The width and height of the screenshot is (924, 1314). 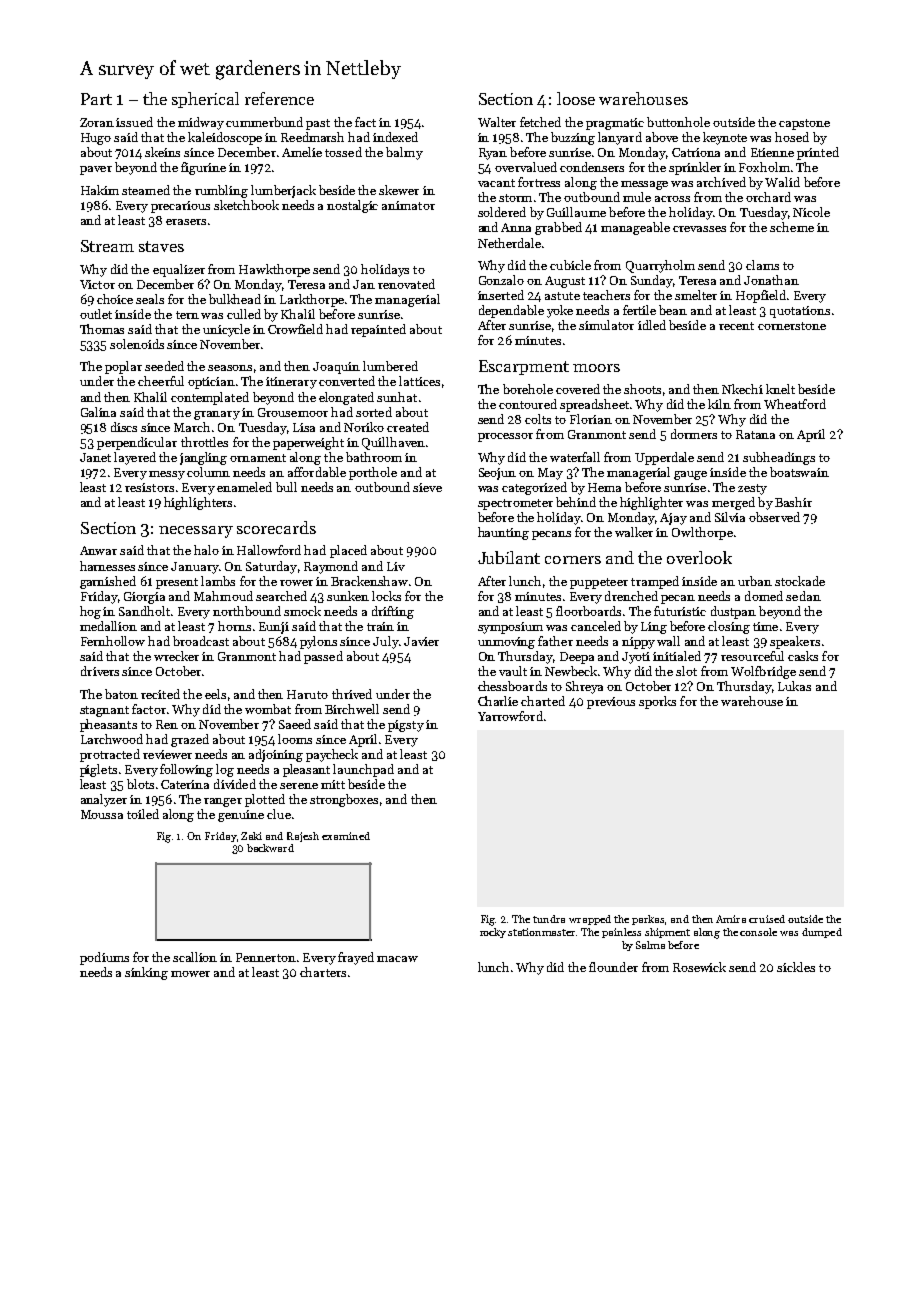 I want to click on Javier, so click(x=421, y=641).
